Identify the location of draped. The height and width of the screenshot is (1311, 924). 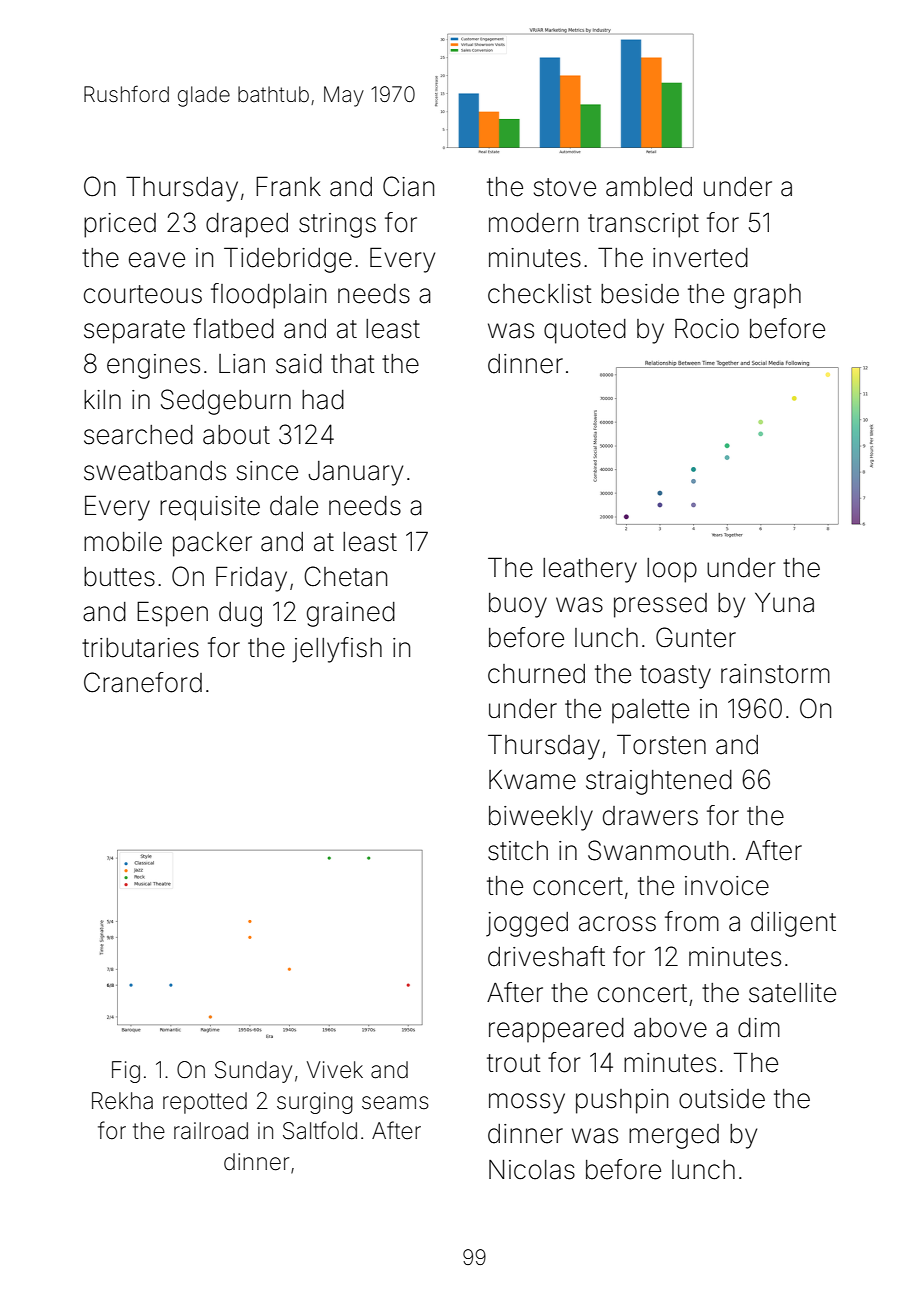
(247, 225).
